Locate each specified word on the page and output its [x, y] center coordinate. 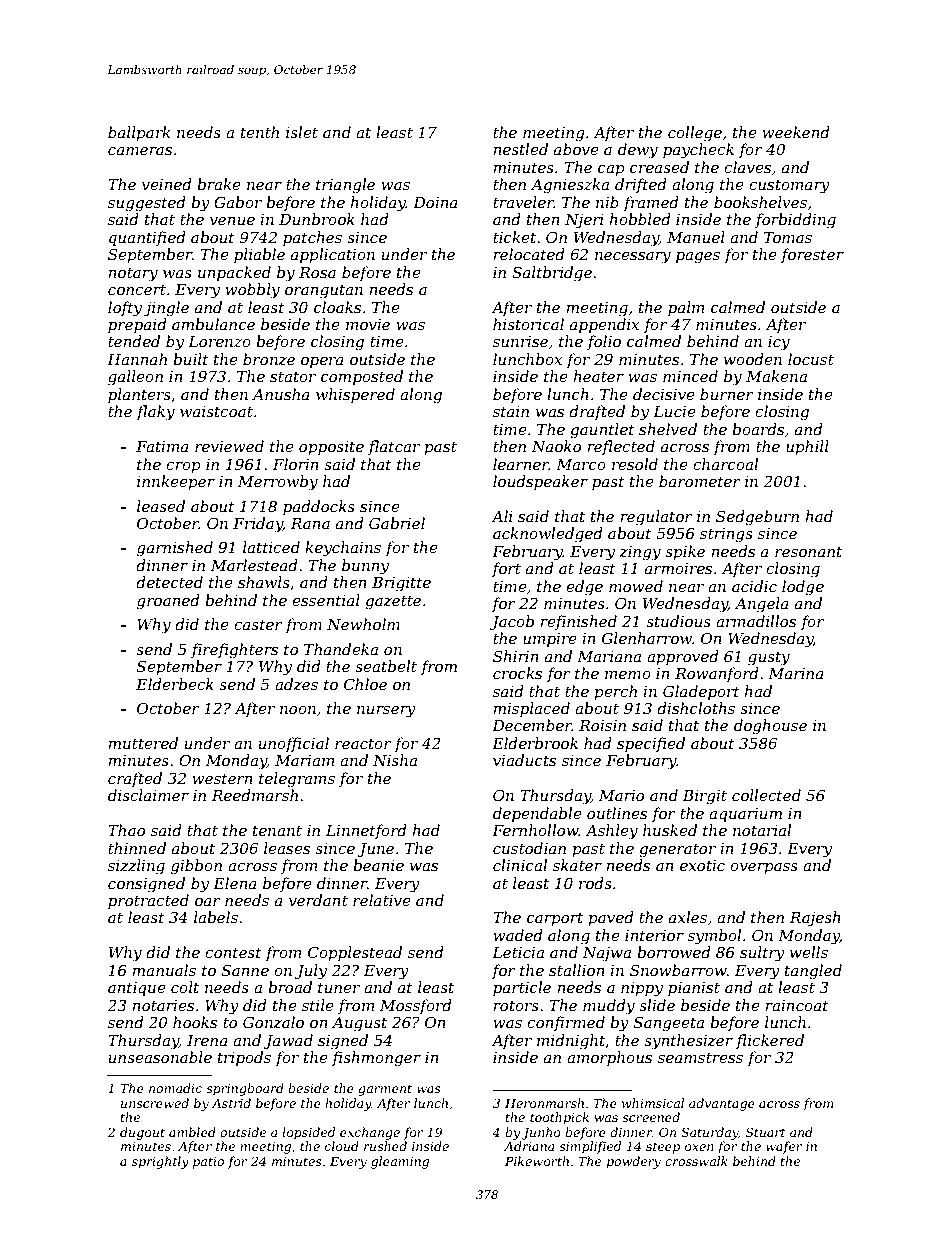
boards [758, 429]
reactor [363, 743]
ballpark [139, 133]
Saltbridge [552, 274]
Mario [621, 795]
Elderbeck [175, 684]
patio [208, 1163]
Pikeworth [537, 1161]
